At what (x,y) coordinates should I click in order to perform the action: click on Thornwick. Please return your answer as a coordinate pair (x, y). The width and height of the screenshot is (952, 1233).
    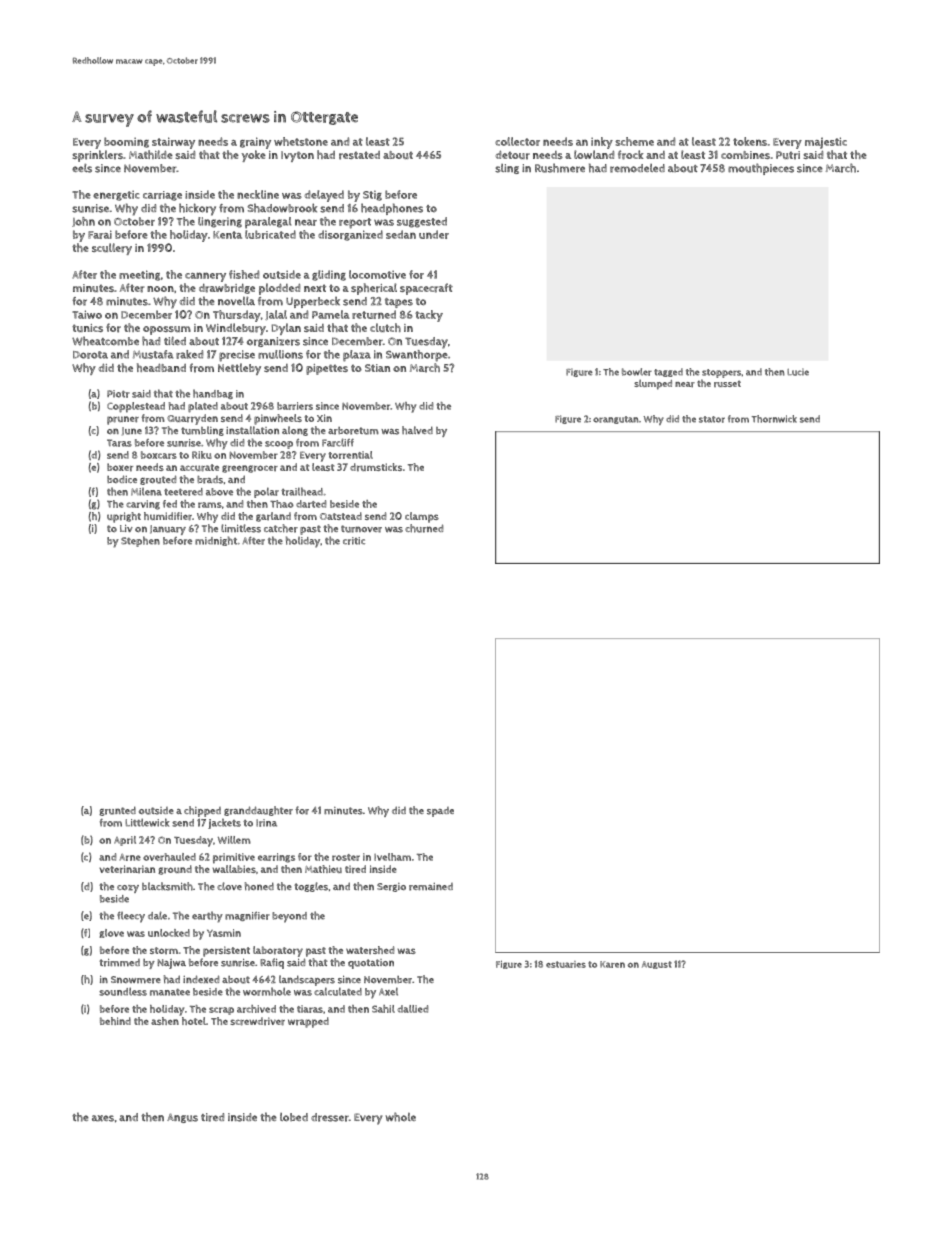
    Looking at the image, I should click on (774, 419).
